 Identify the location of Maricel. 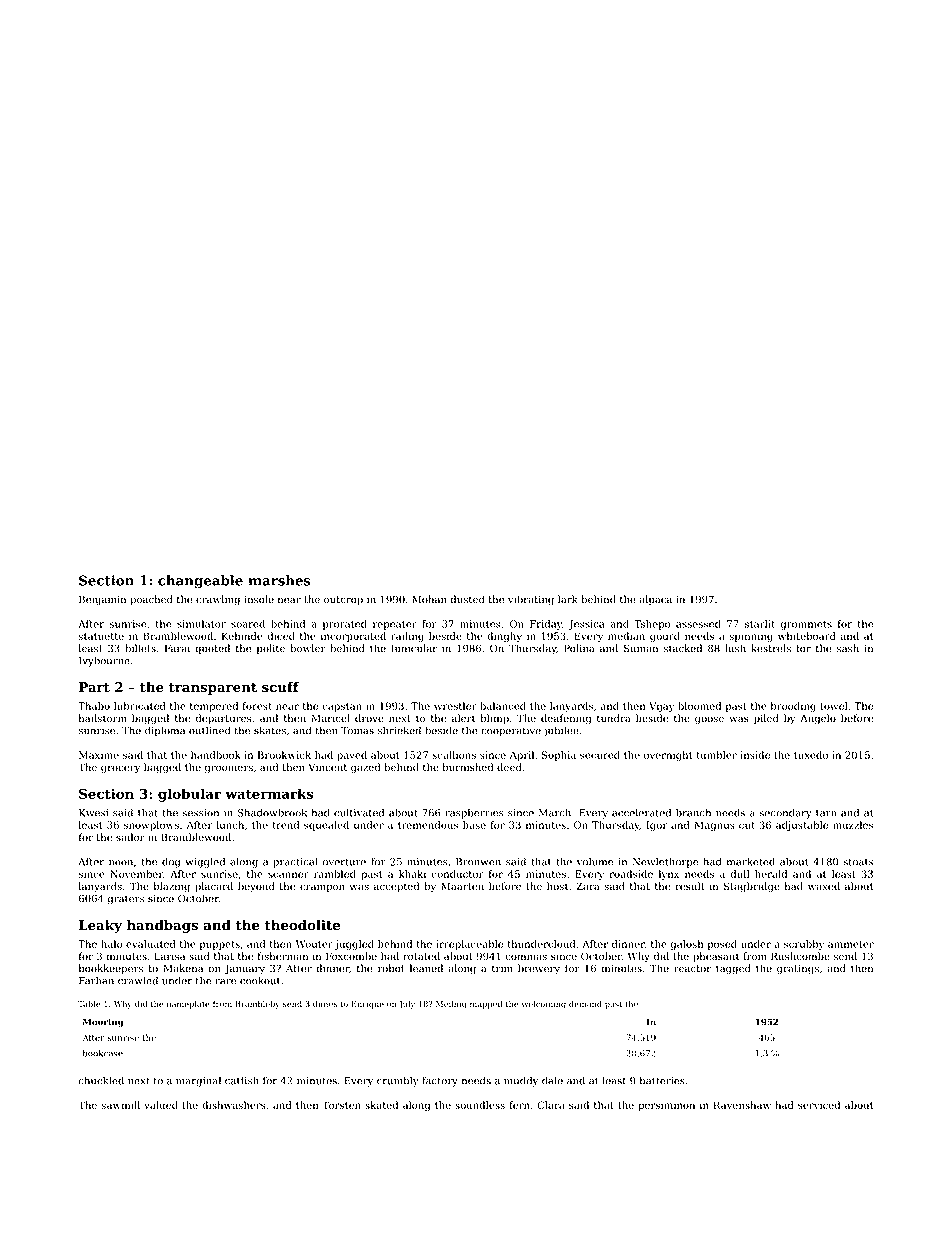
(331, 718).
